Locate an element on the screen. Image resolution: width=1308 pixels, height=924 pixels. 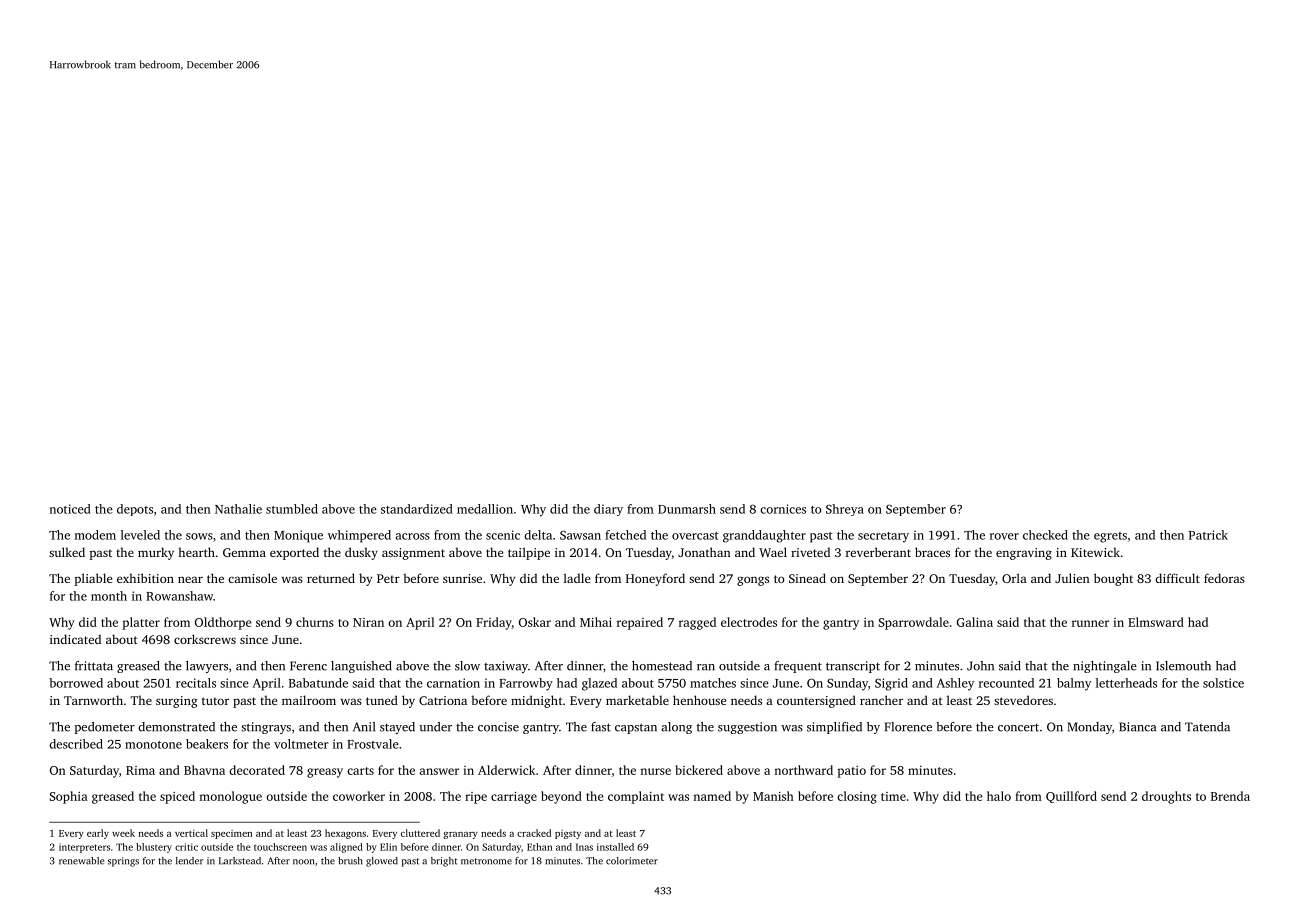
springs is located at coordinates (123, 862).
